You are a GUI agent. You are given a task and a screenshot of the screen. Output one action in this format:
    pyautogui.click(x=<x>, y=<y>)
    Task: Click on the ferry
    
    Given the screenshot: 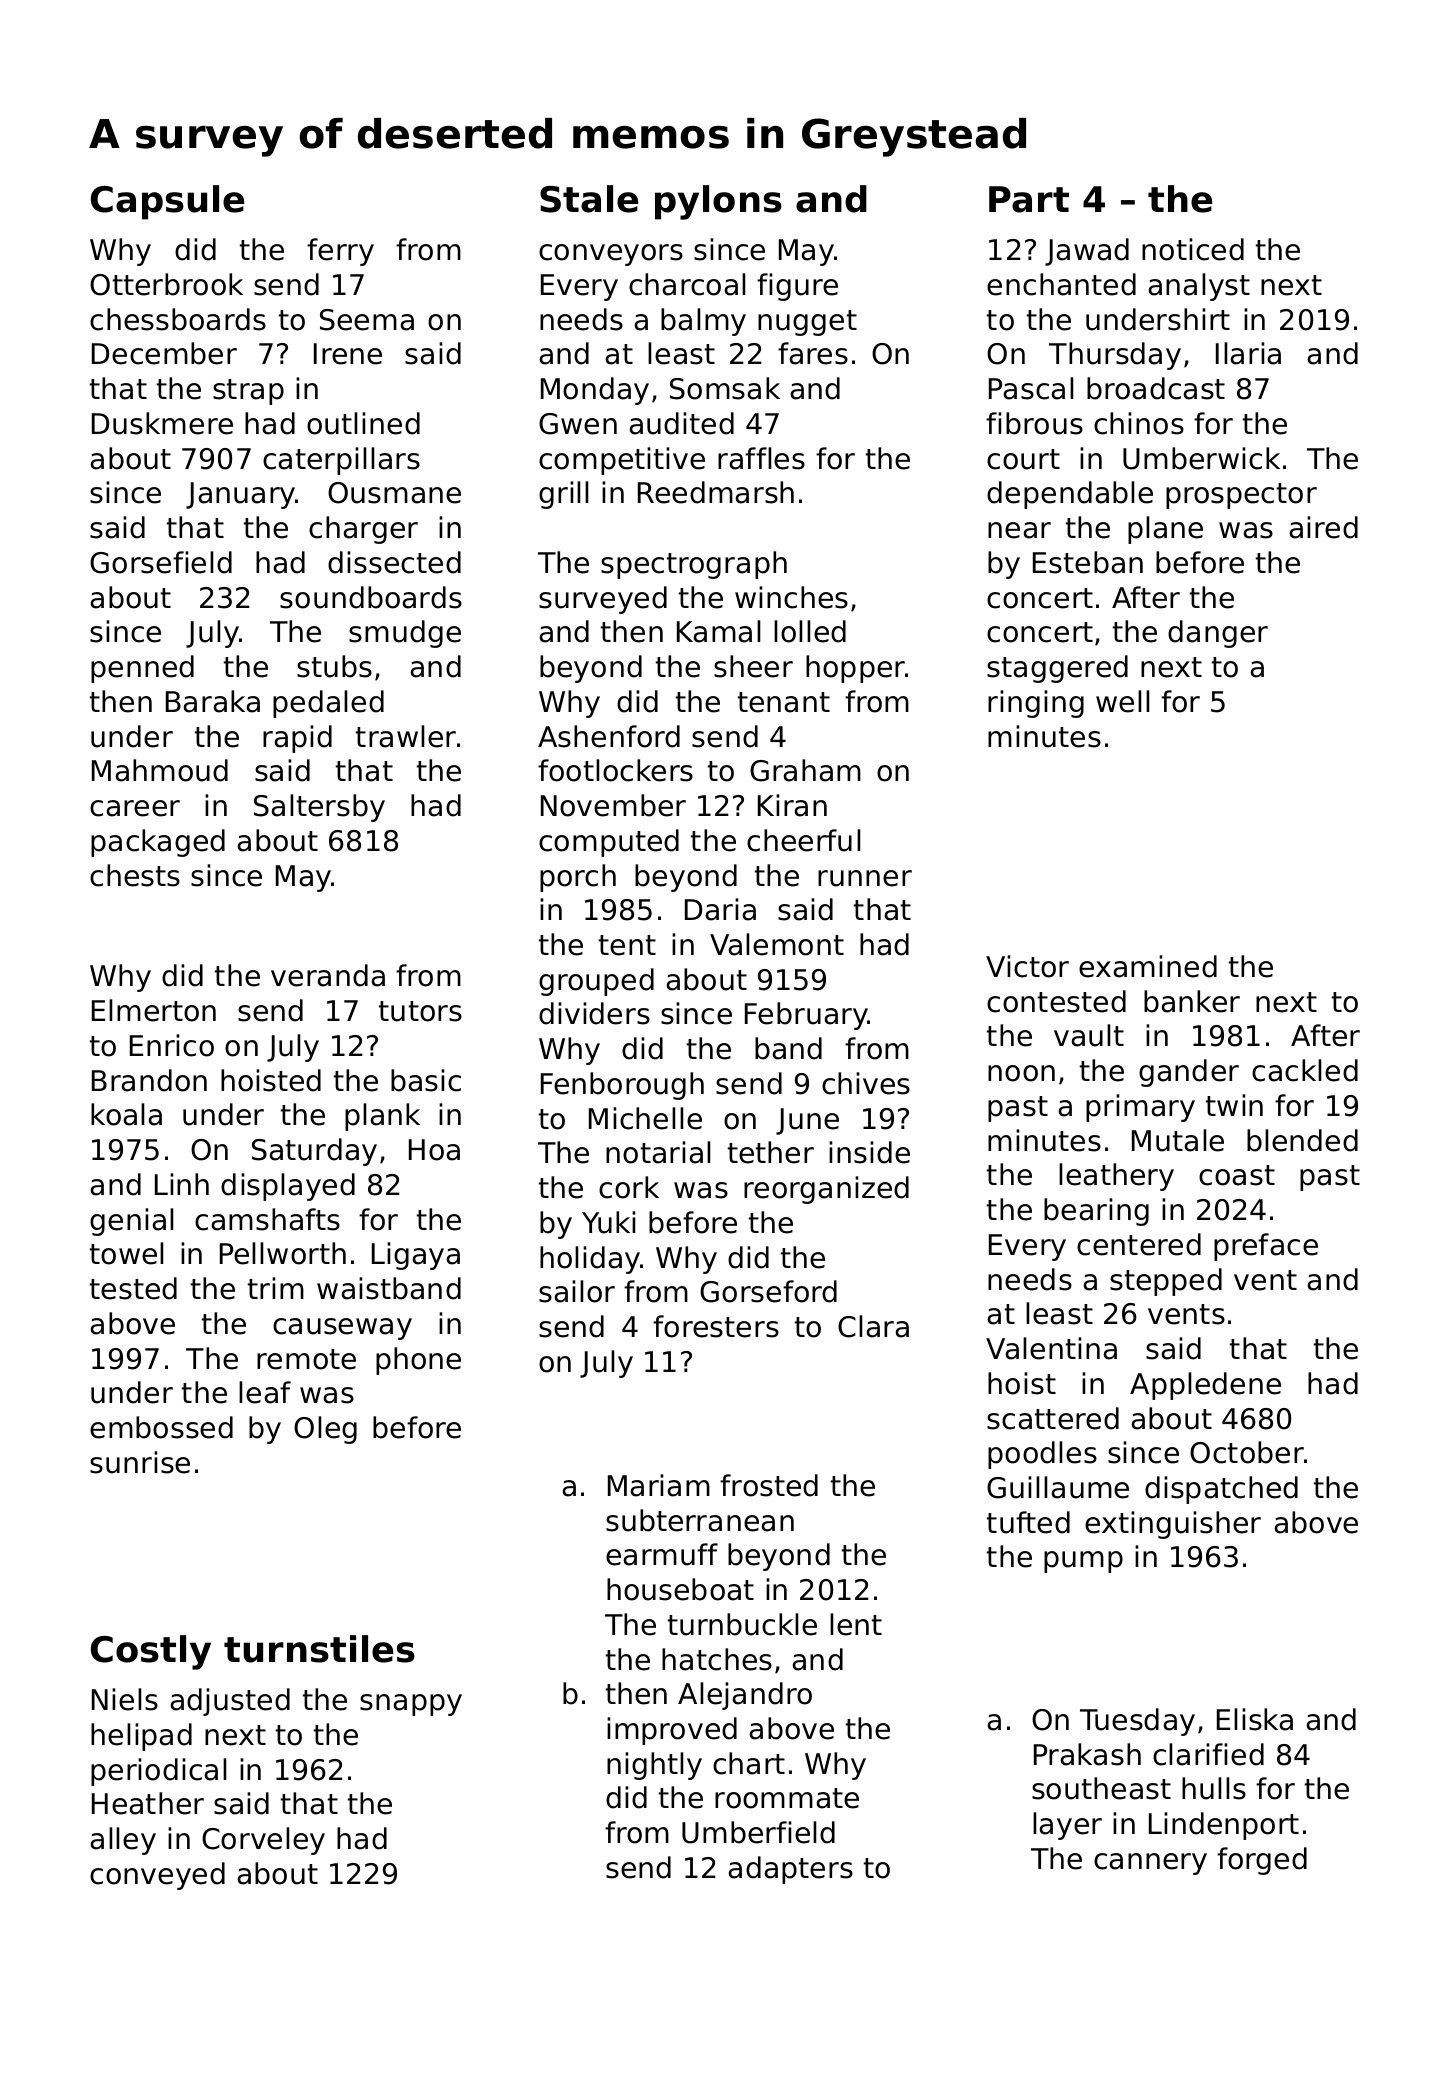 What is the action you would take?
    pyautogui.click(x=340, y=252)
